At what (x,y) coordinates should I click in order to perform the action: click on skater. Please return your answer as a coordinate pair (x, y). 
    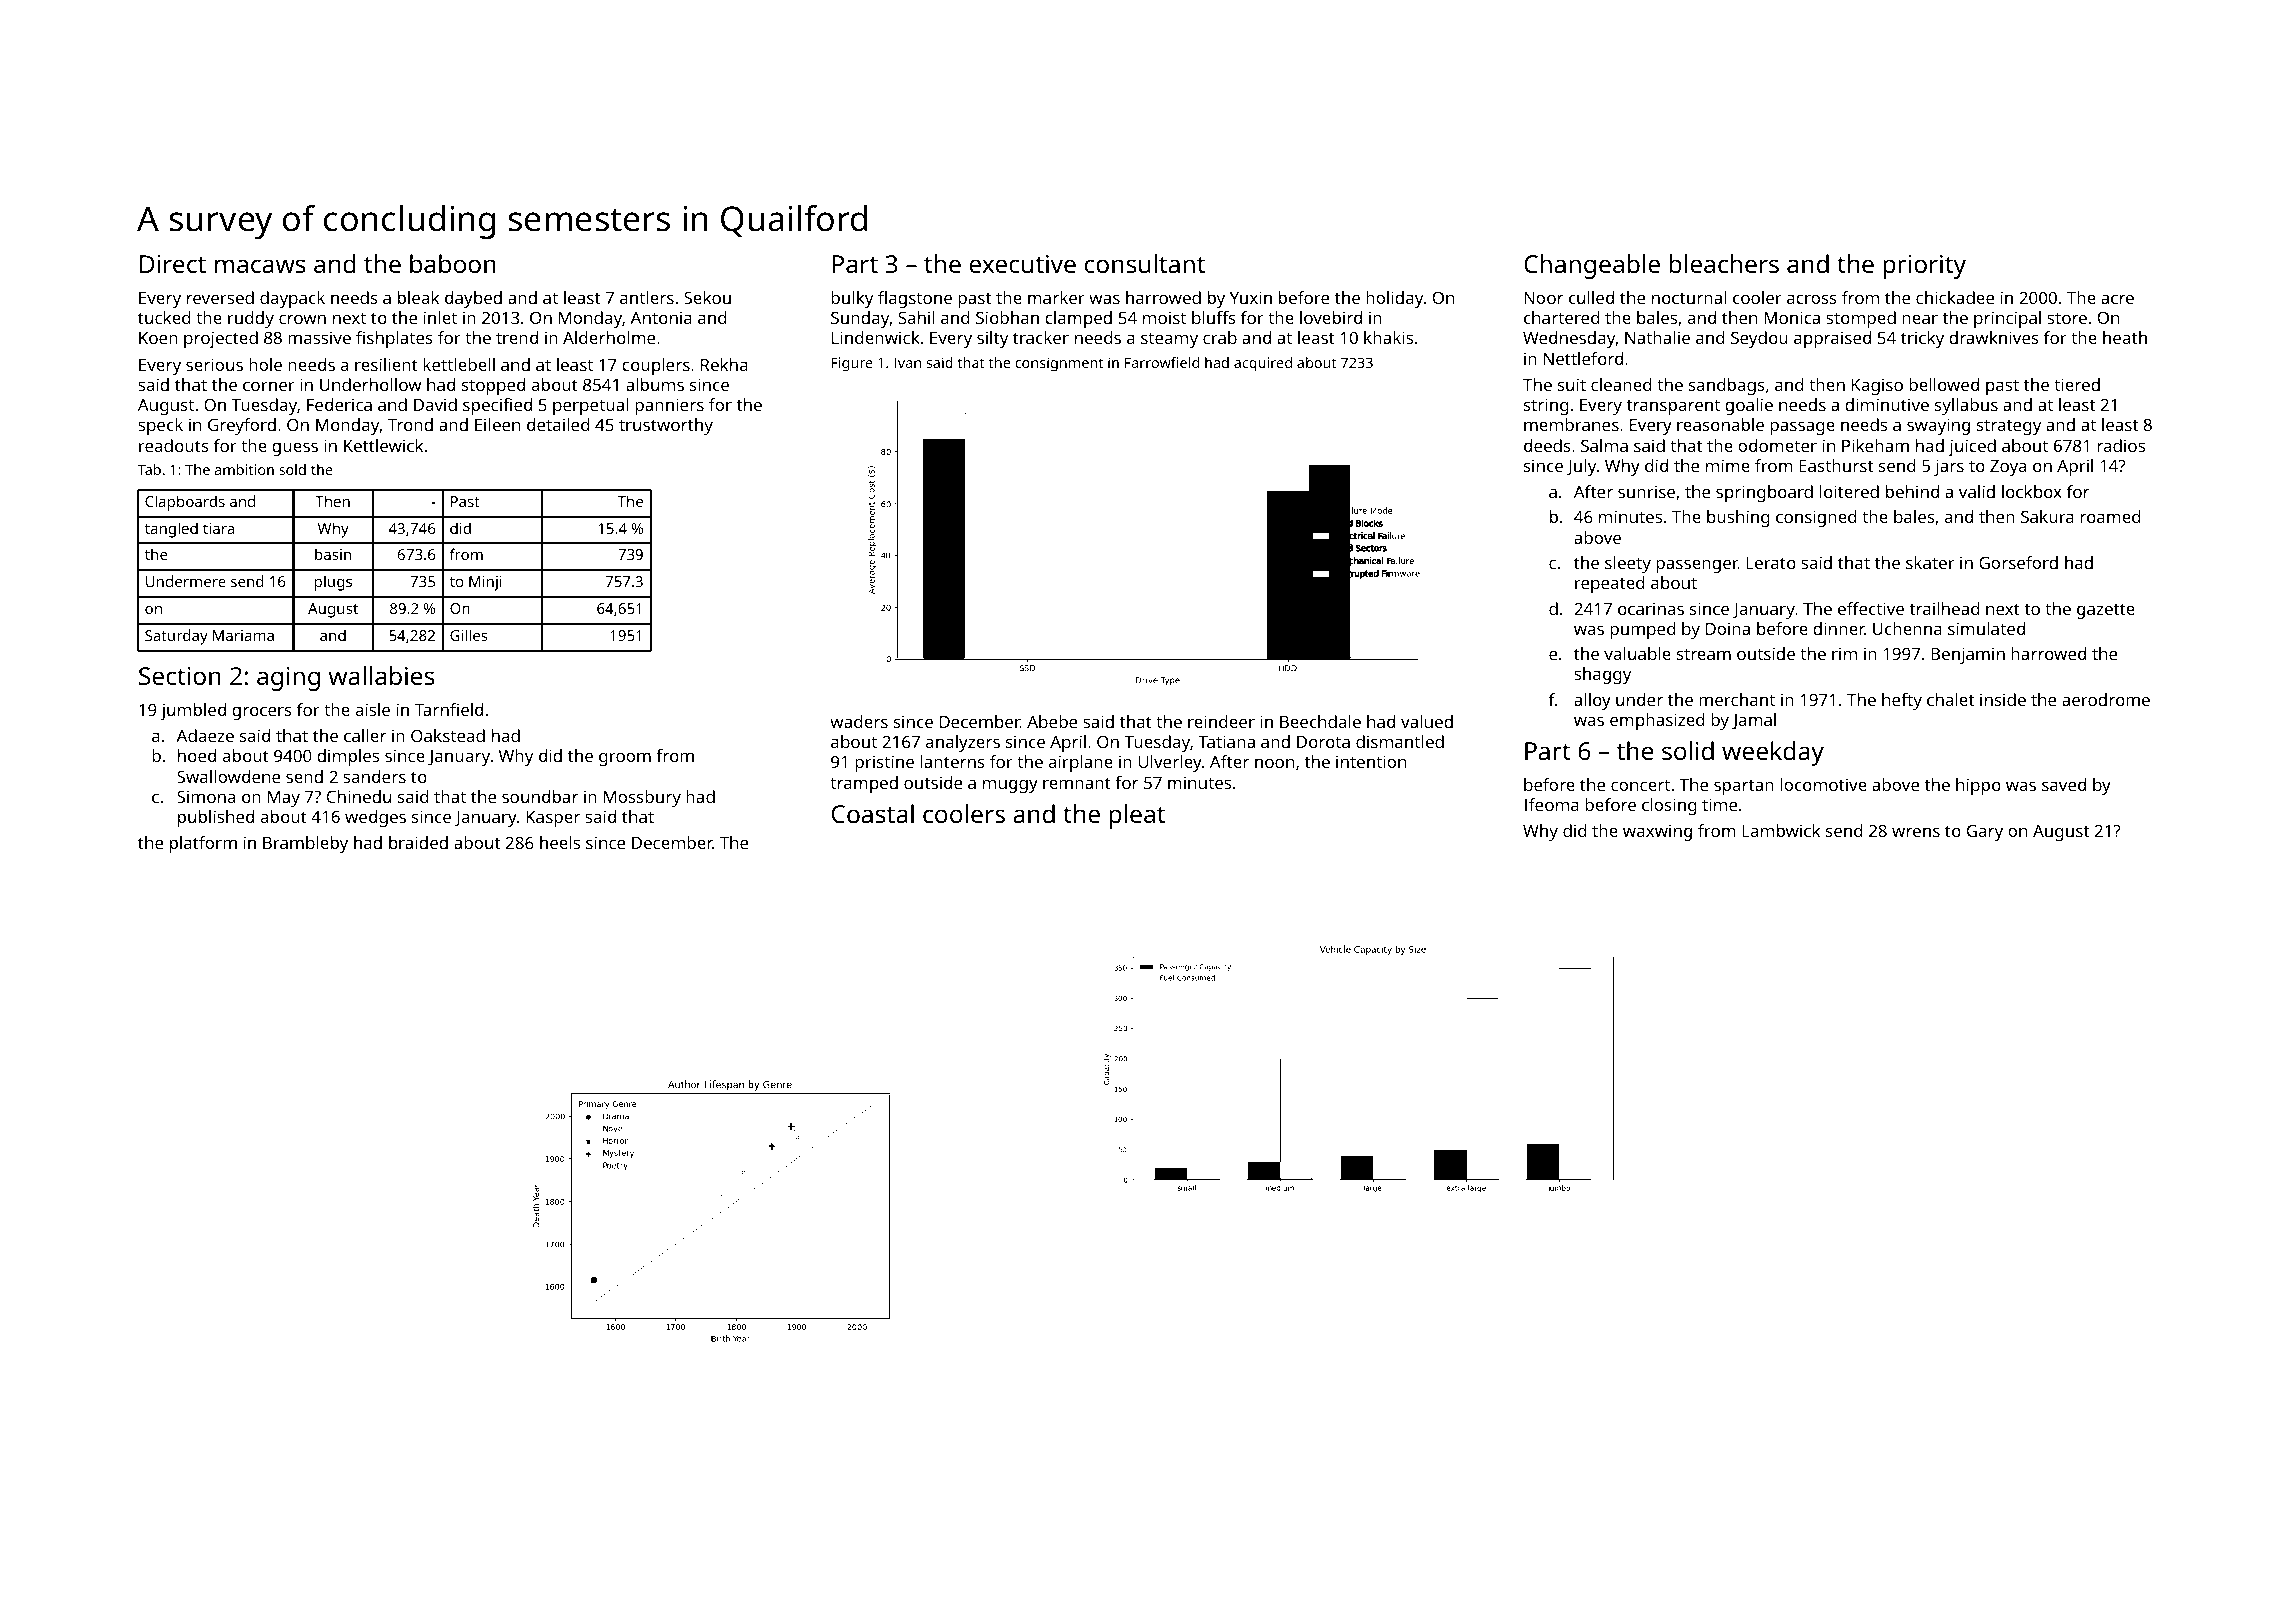
    Looking at the image, I should click on (1930, 562).
